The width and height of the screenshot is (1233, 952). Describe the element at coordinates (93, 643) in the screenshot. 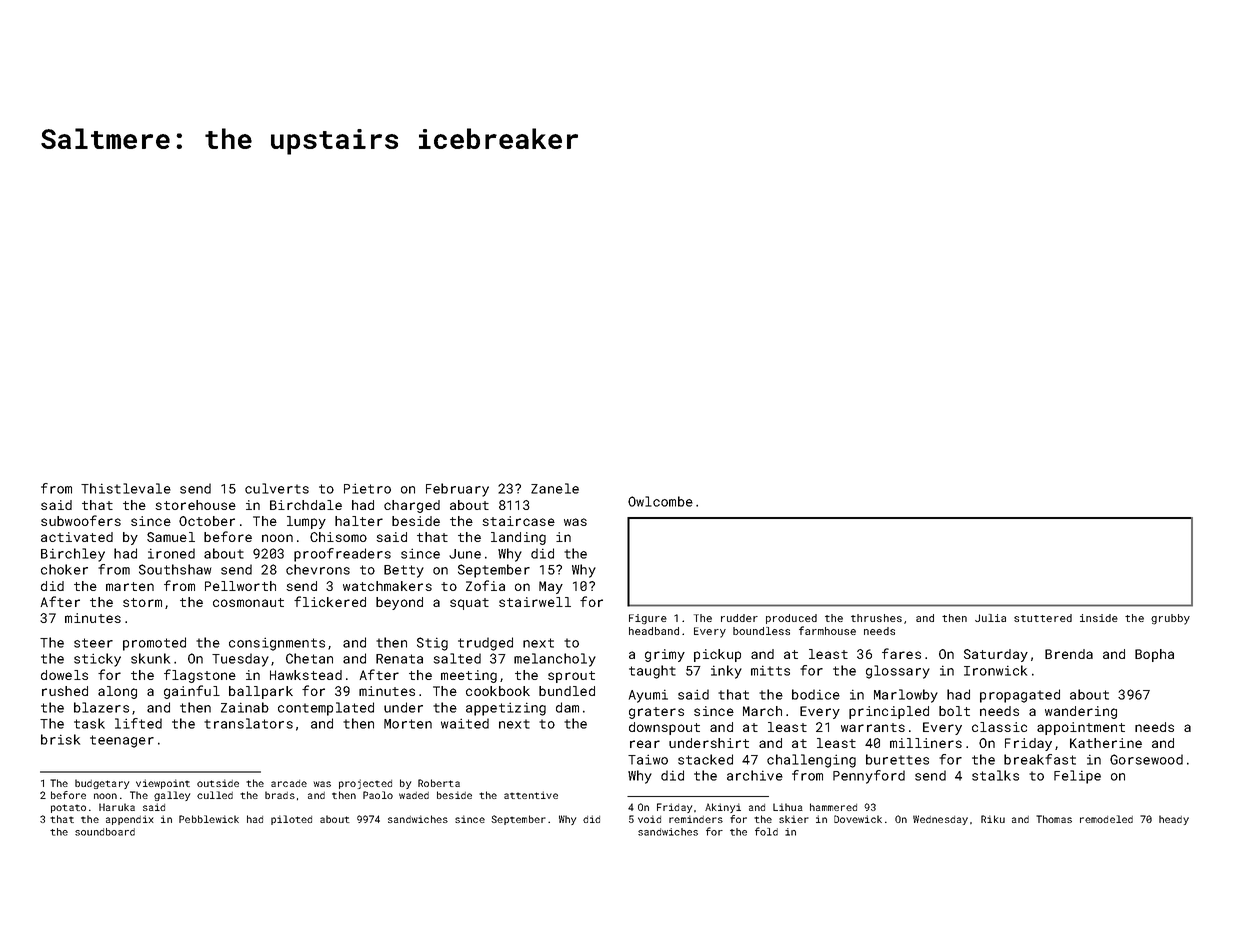

I see `steer` at that location.
